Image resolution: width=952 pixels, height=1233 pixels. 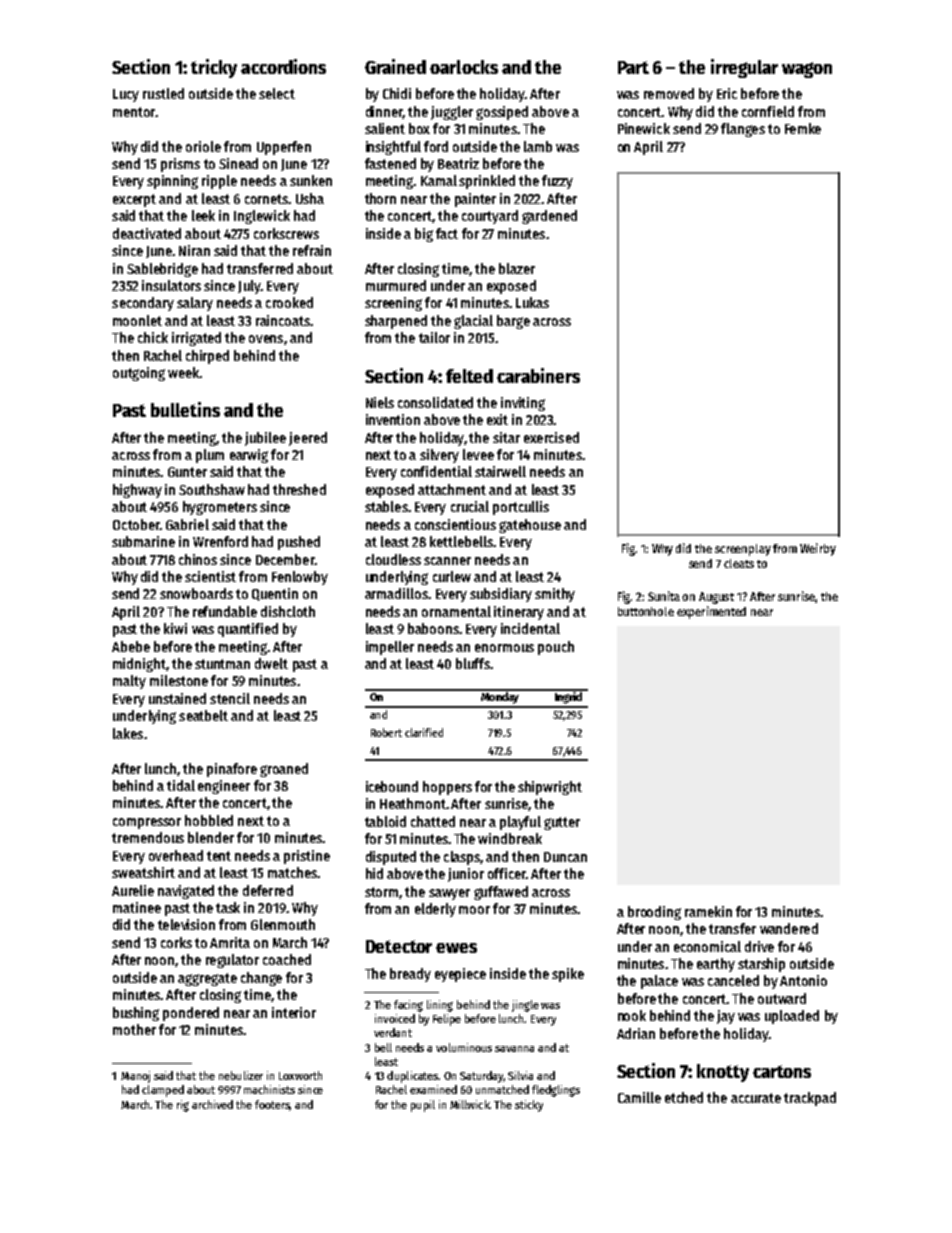 What do you see at coordinates (470, 1104) in the image?
I see `Millwick` at bounding box center [470, 1104].
